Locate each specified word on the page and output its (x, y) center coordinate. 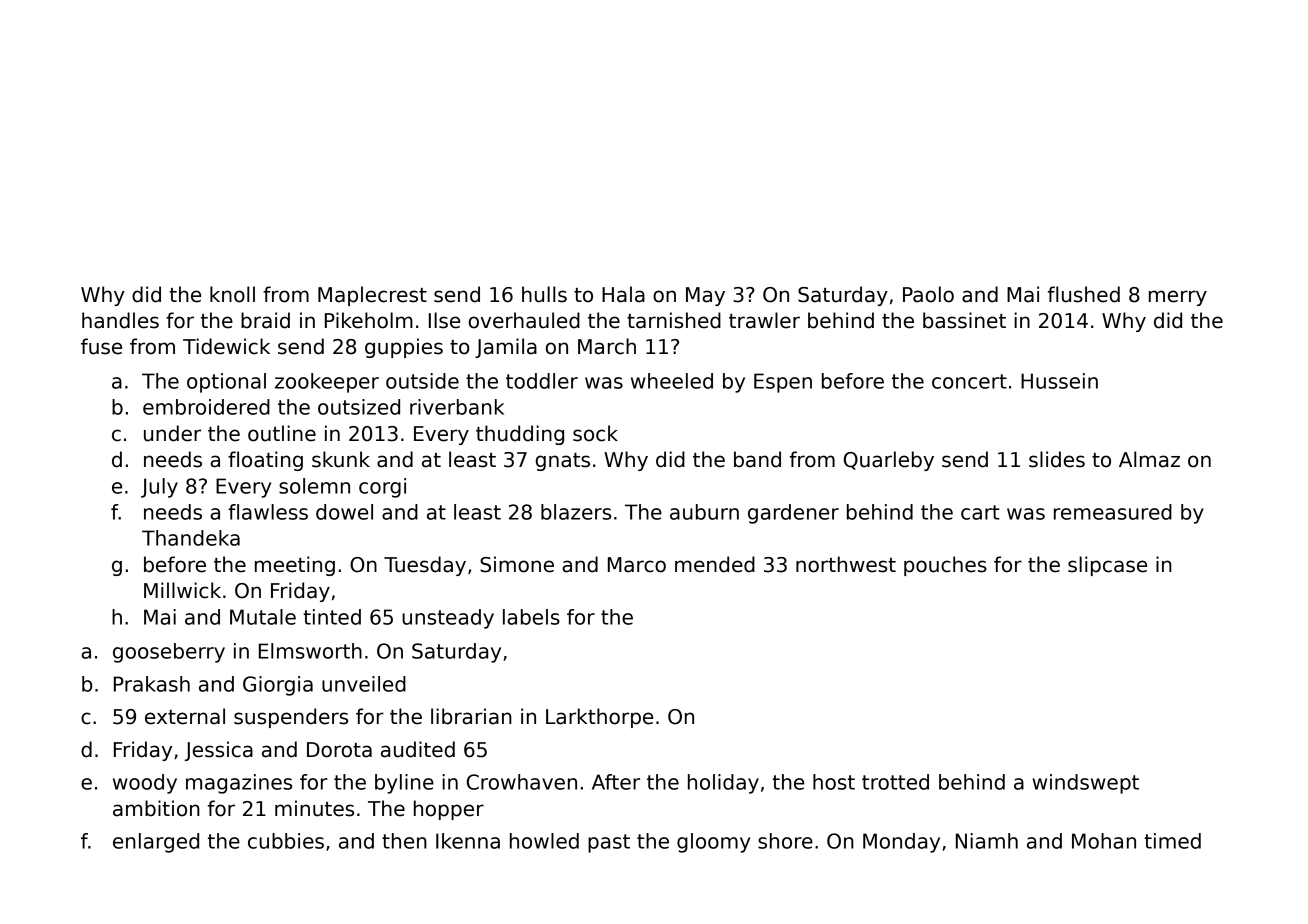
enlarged (156, 843)
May (705, 296)
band (757, 459)
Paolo (928, 294)
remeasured (1113, 512)
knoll (232, 294)
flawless (268, 512)
